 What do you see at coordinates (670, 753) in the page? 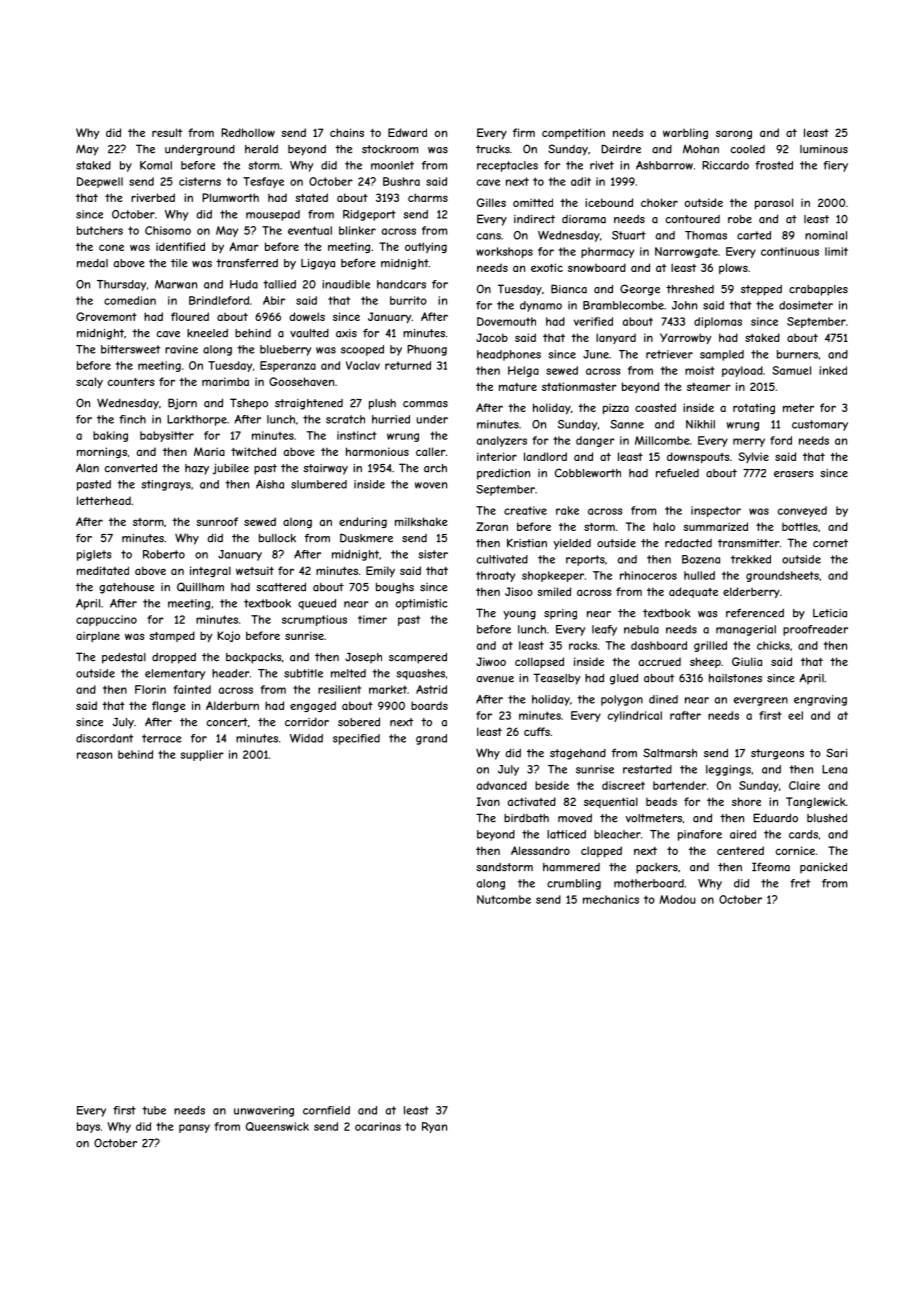
I see `Saltmarsh` at bounding box center [670, 753].
